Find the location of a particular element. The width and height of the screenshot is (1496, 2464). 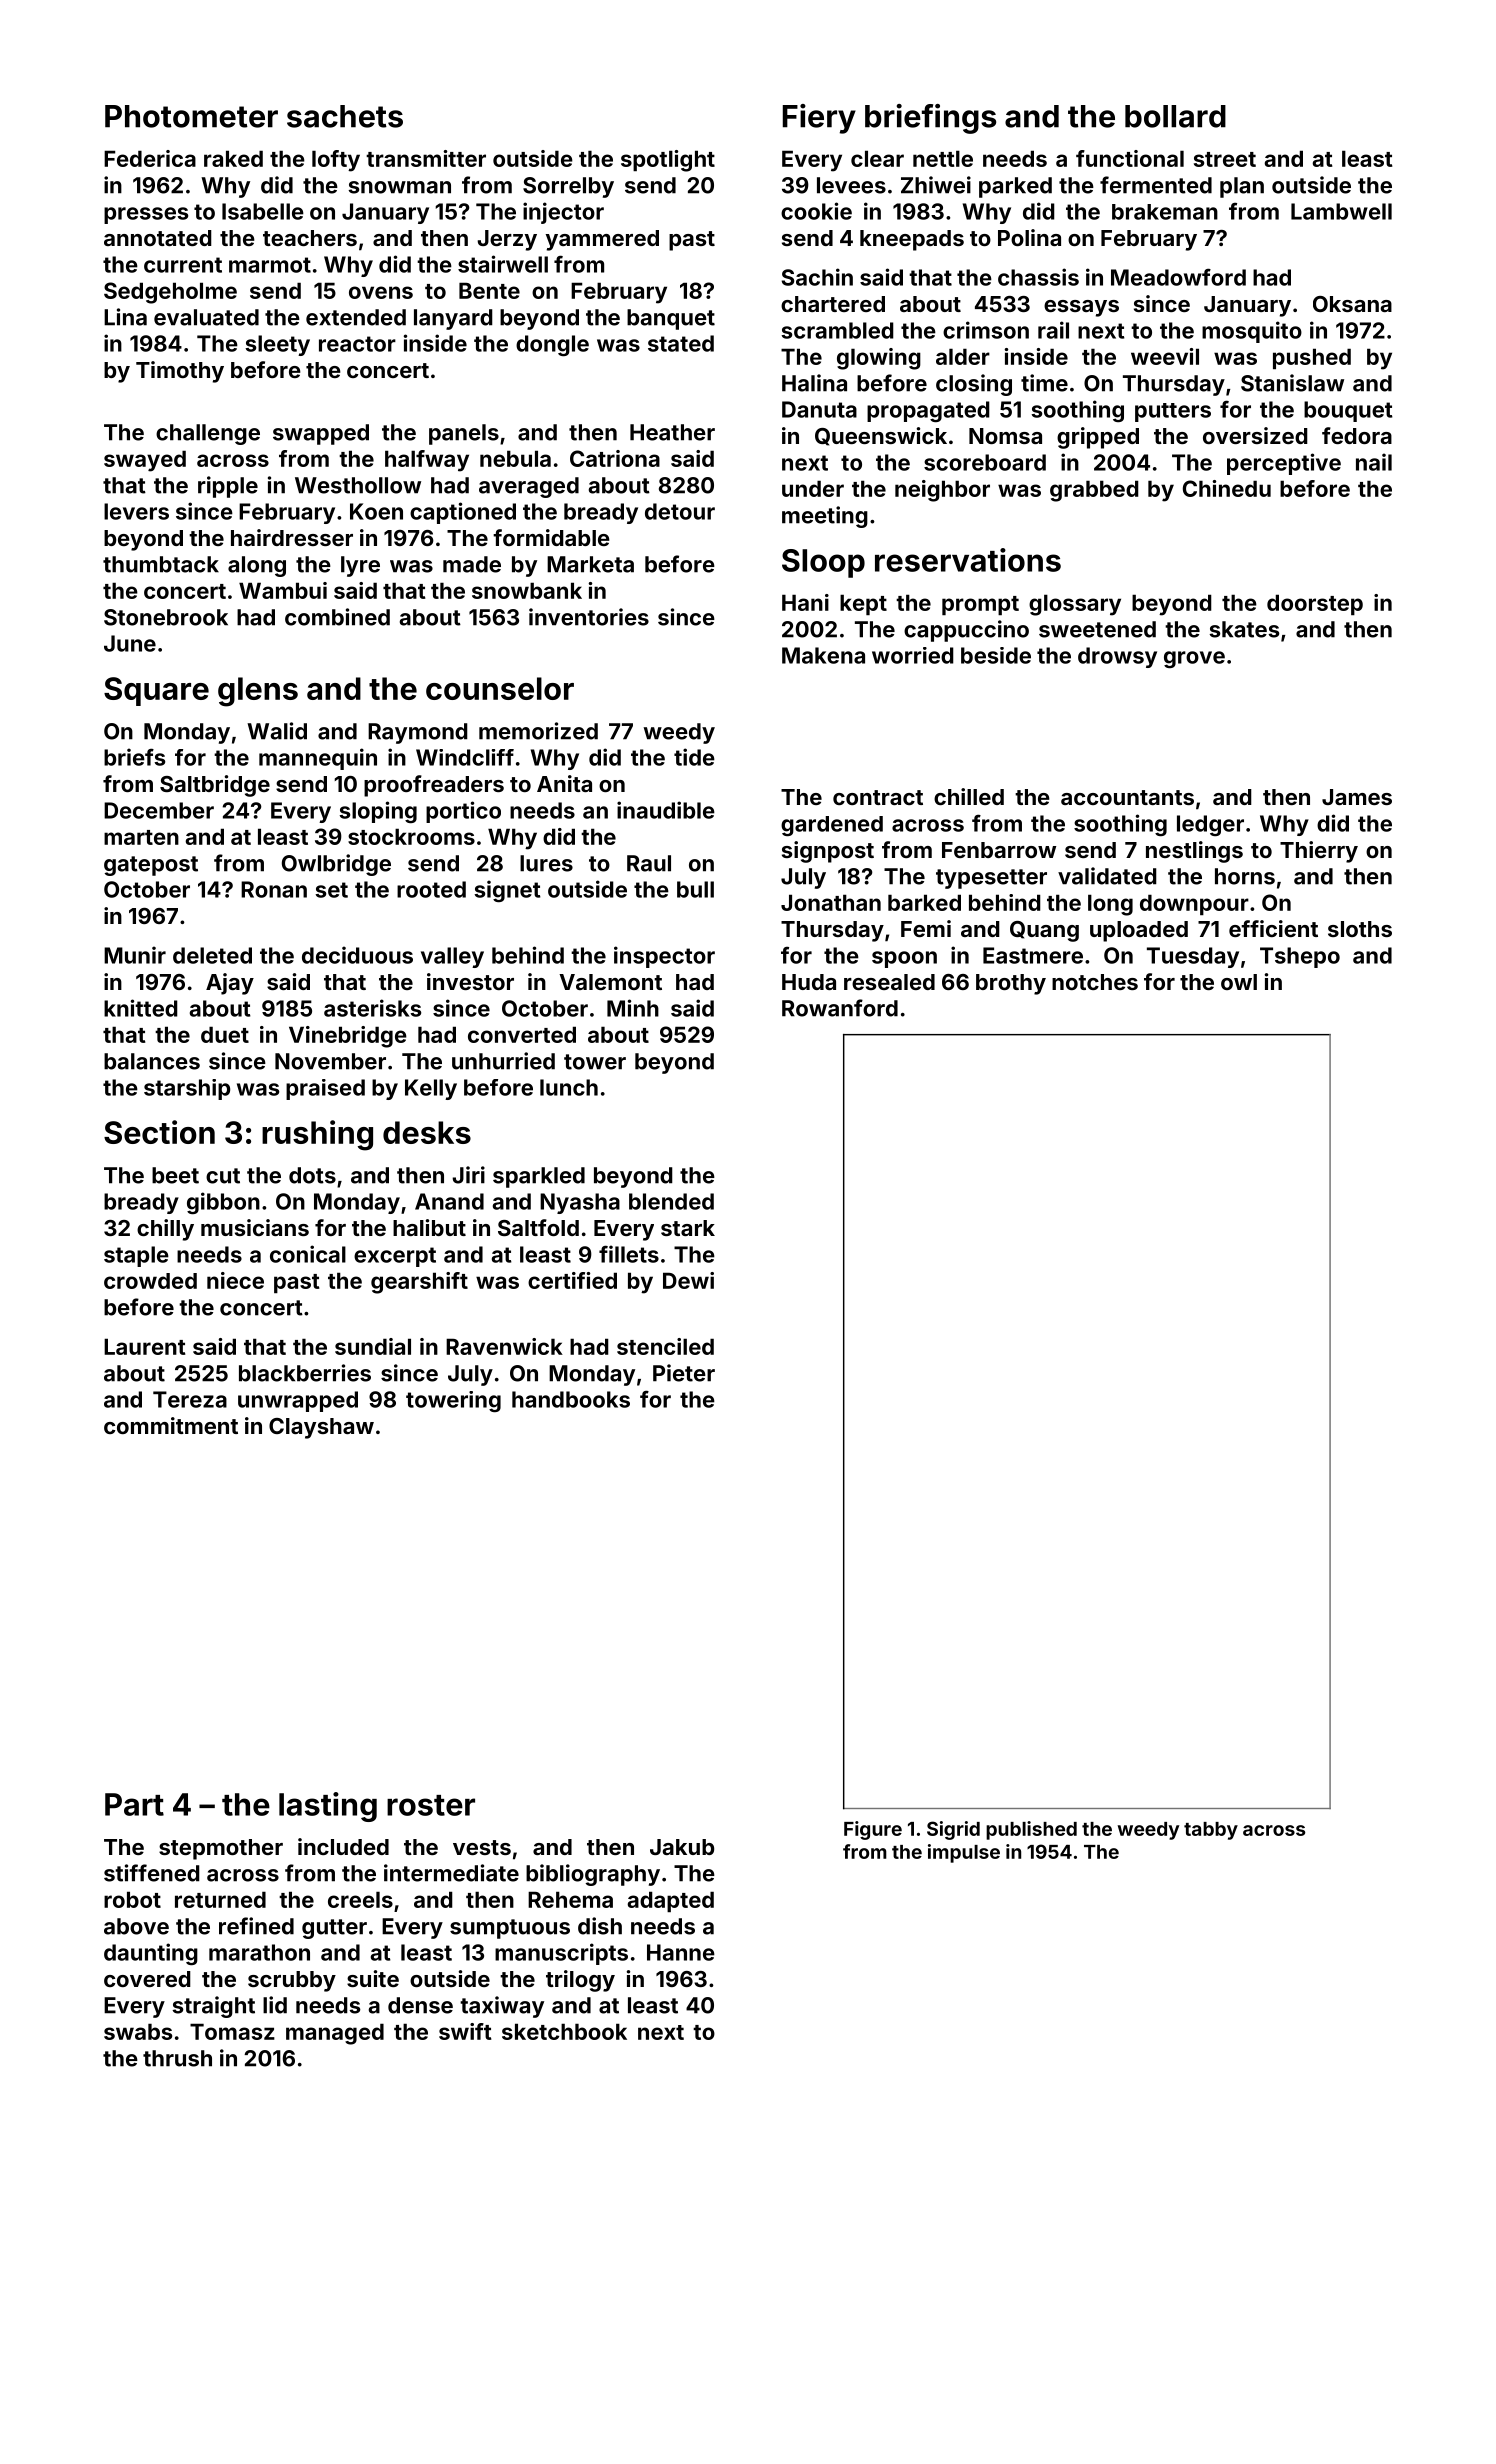

published is located at coordinates (1031, 1830).
